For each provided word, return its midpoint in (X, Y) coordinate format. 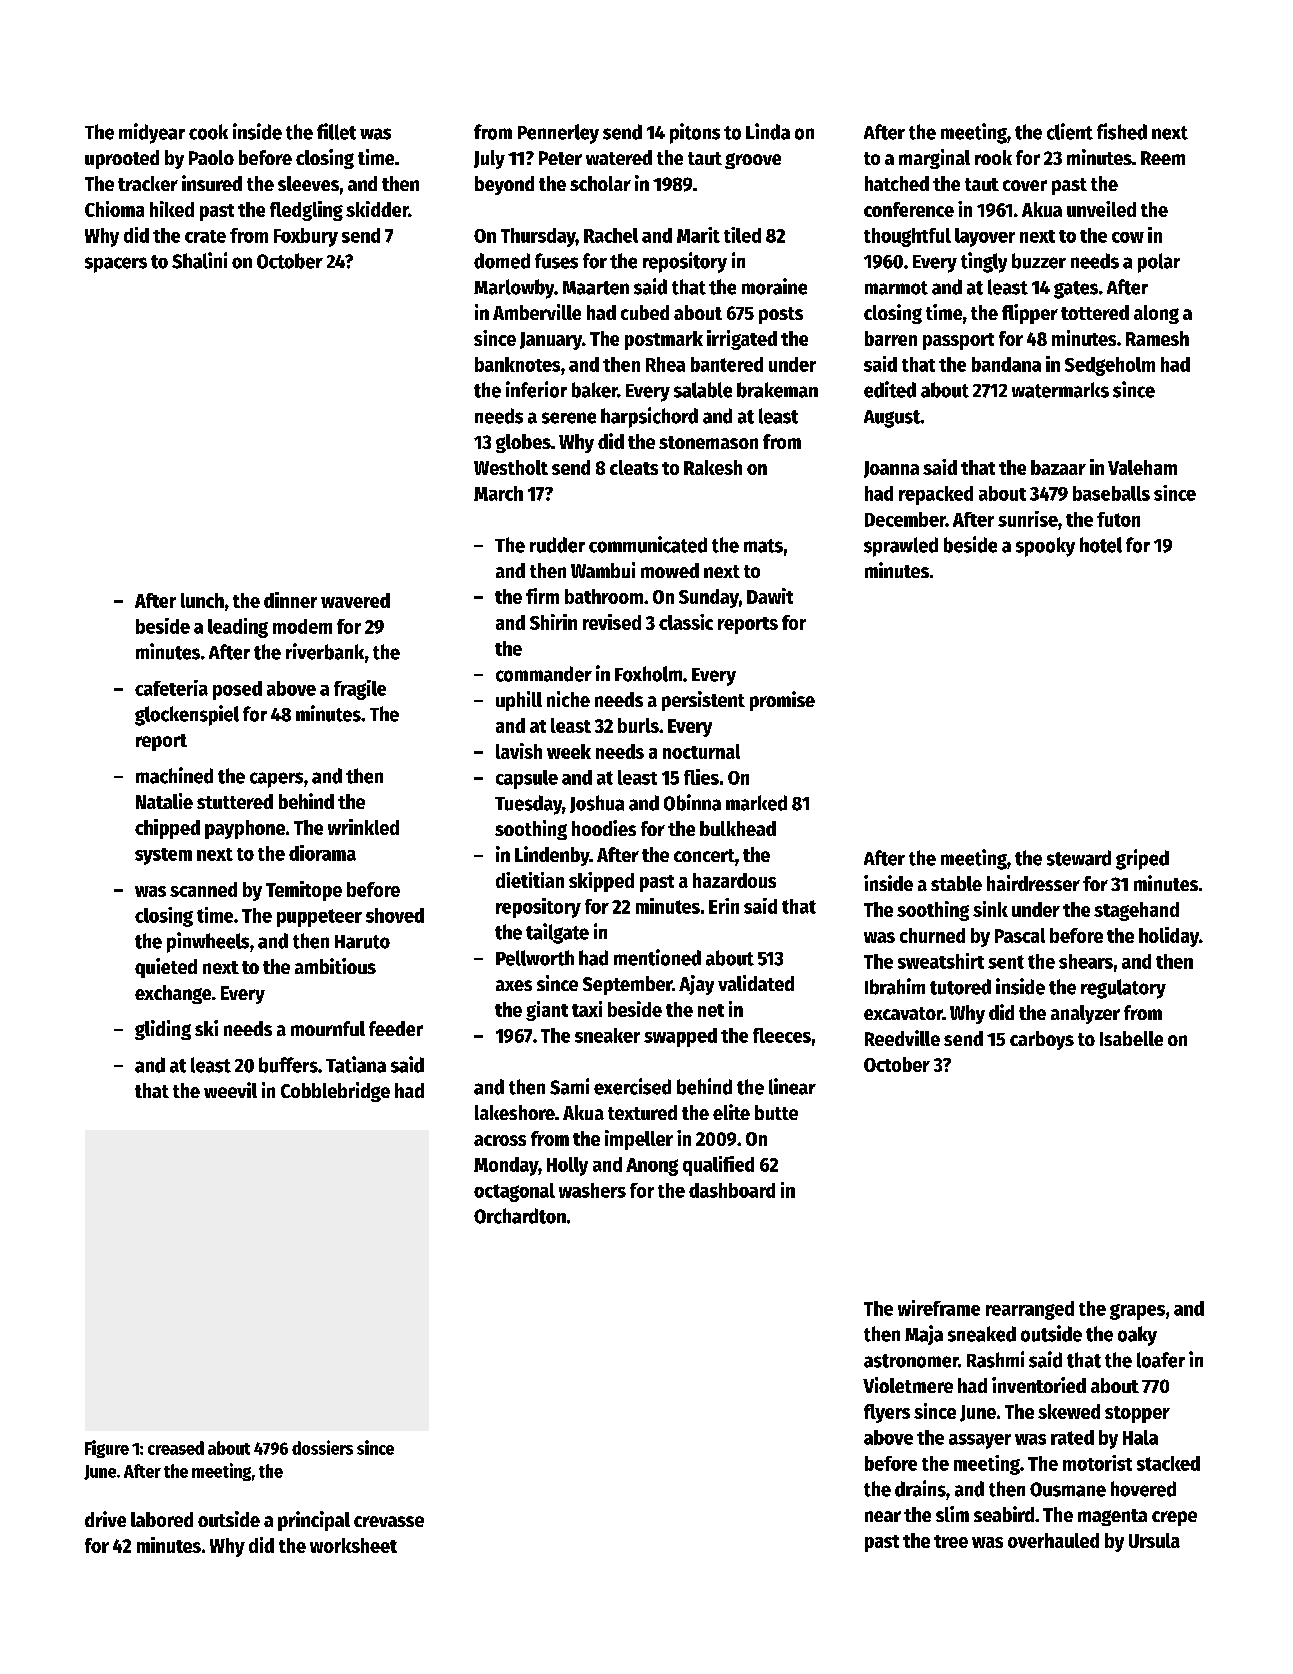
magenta (1112, 1517)
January (551, 341)
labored (162, 1519)
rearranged (1030, 1310)
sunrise (1028, 519)
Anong (652, 1167)
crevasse (389, 1521)
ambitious (335, 966)
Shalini (199, 260)
